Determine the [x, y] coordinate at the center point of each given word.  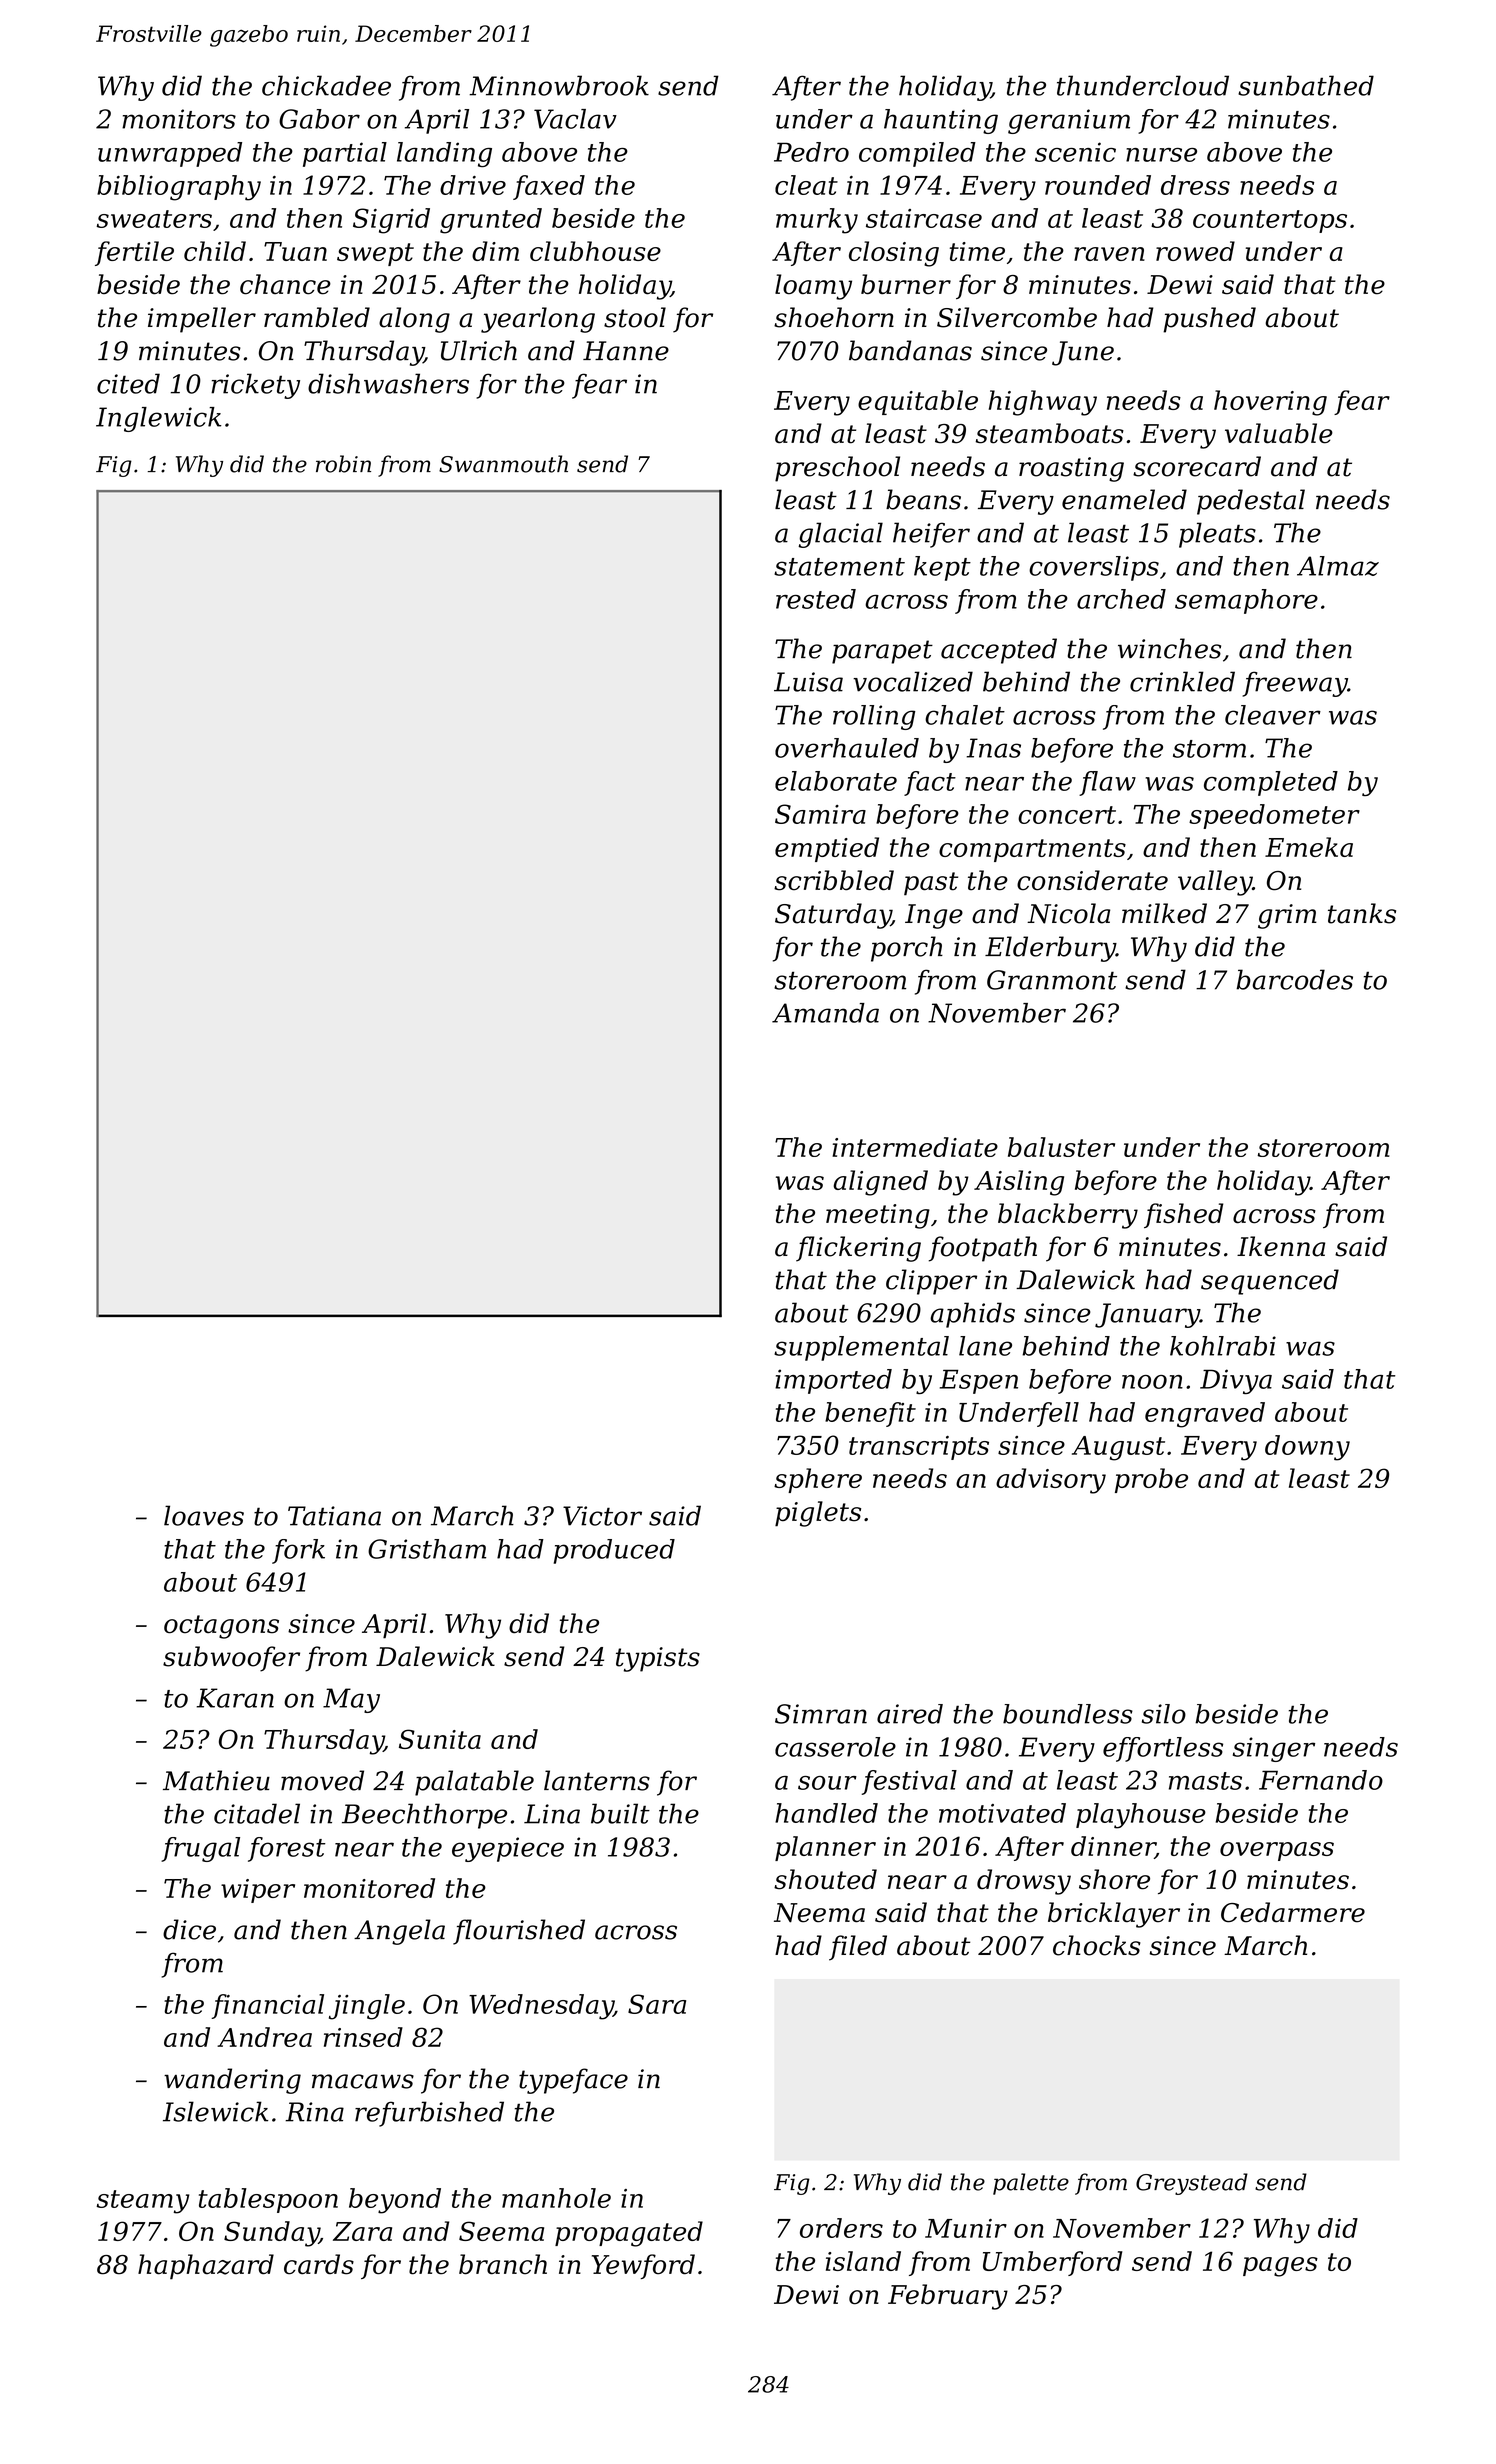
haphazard [206, 2267]
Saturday [833, 916]
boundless [1068, 1714]
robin [343, 464]
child [215, 251]
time [977, 251]
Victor [602, 1516]
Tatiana [334, 1516]
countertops [1270, 221]
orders [841, 2228]
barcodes [1294, 979]
